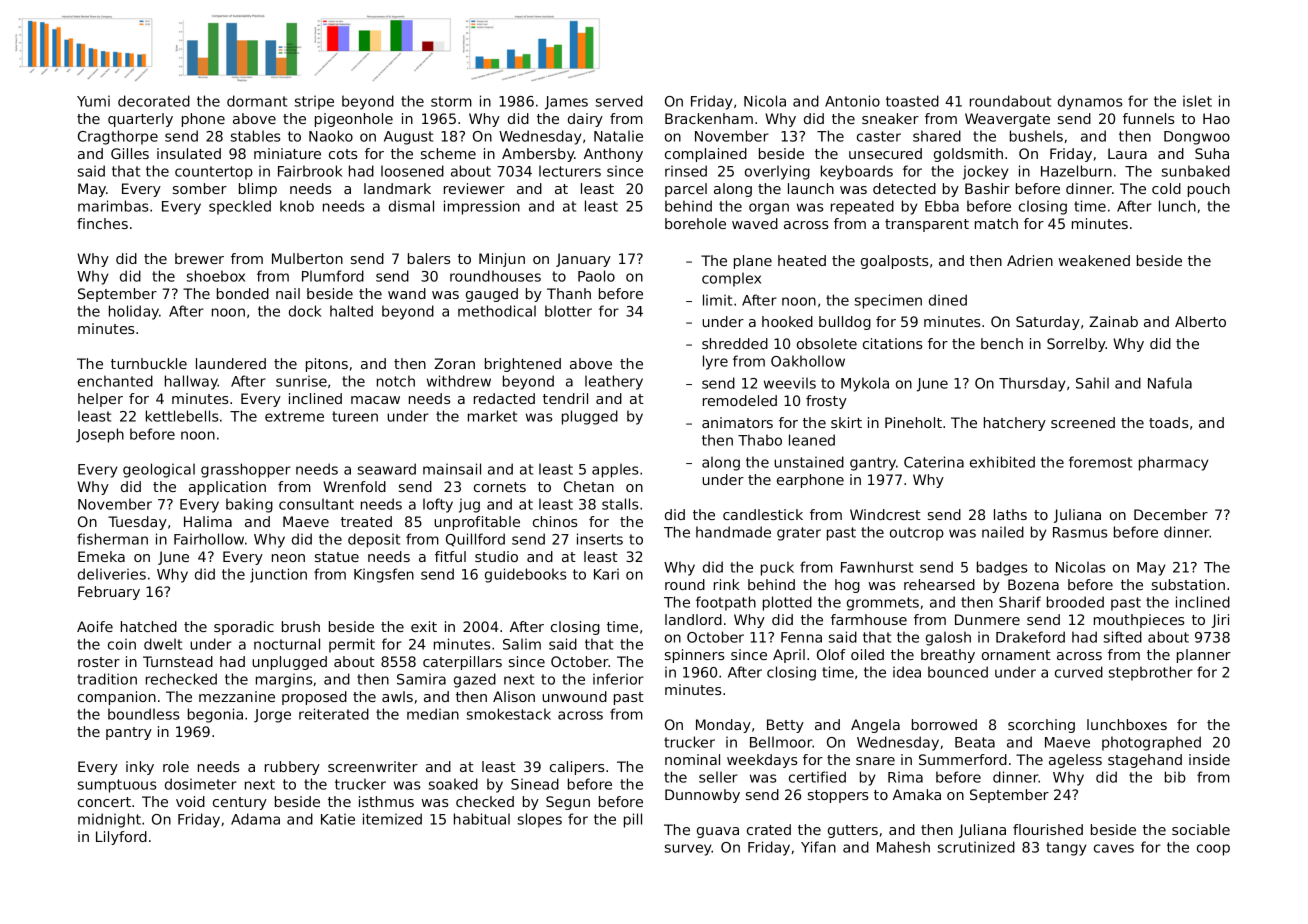 This document has height=924, width=1308. Describe the element at coordinates (1200, 321) in the document. I see `Alberto` at that location.
